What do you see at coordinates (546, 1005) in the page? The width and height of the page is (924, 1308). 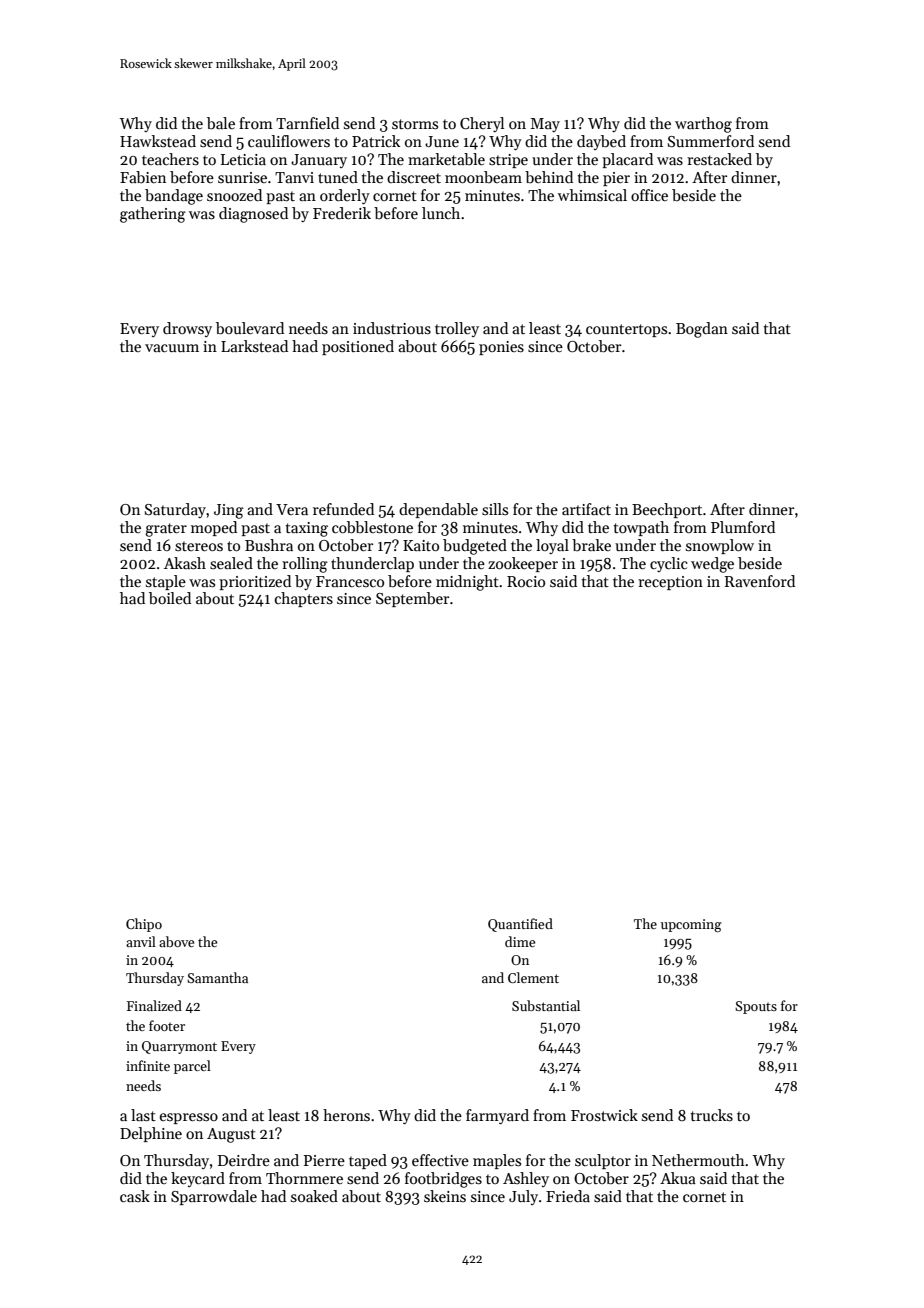 I see `Substantial` at bounding box center [546, 1005].
